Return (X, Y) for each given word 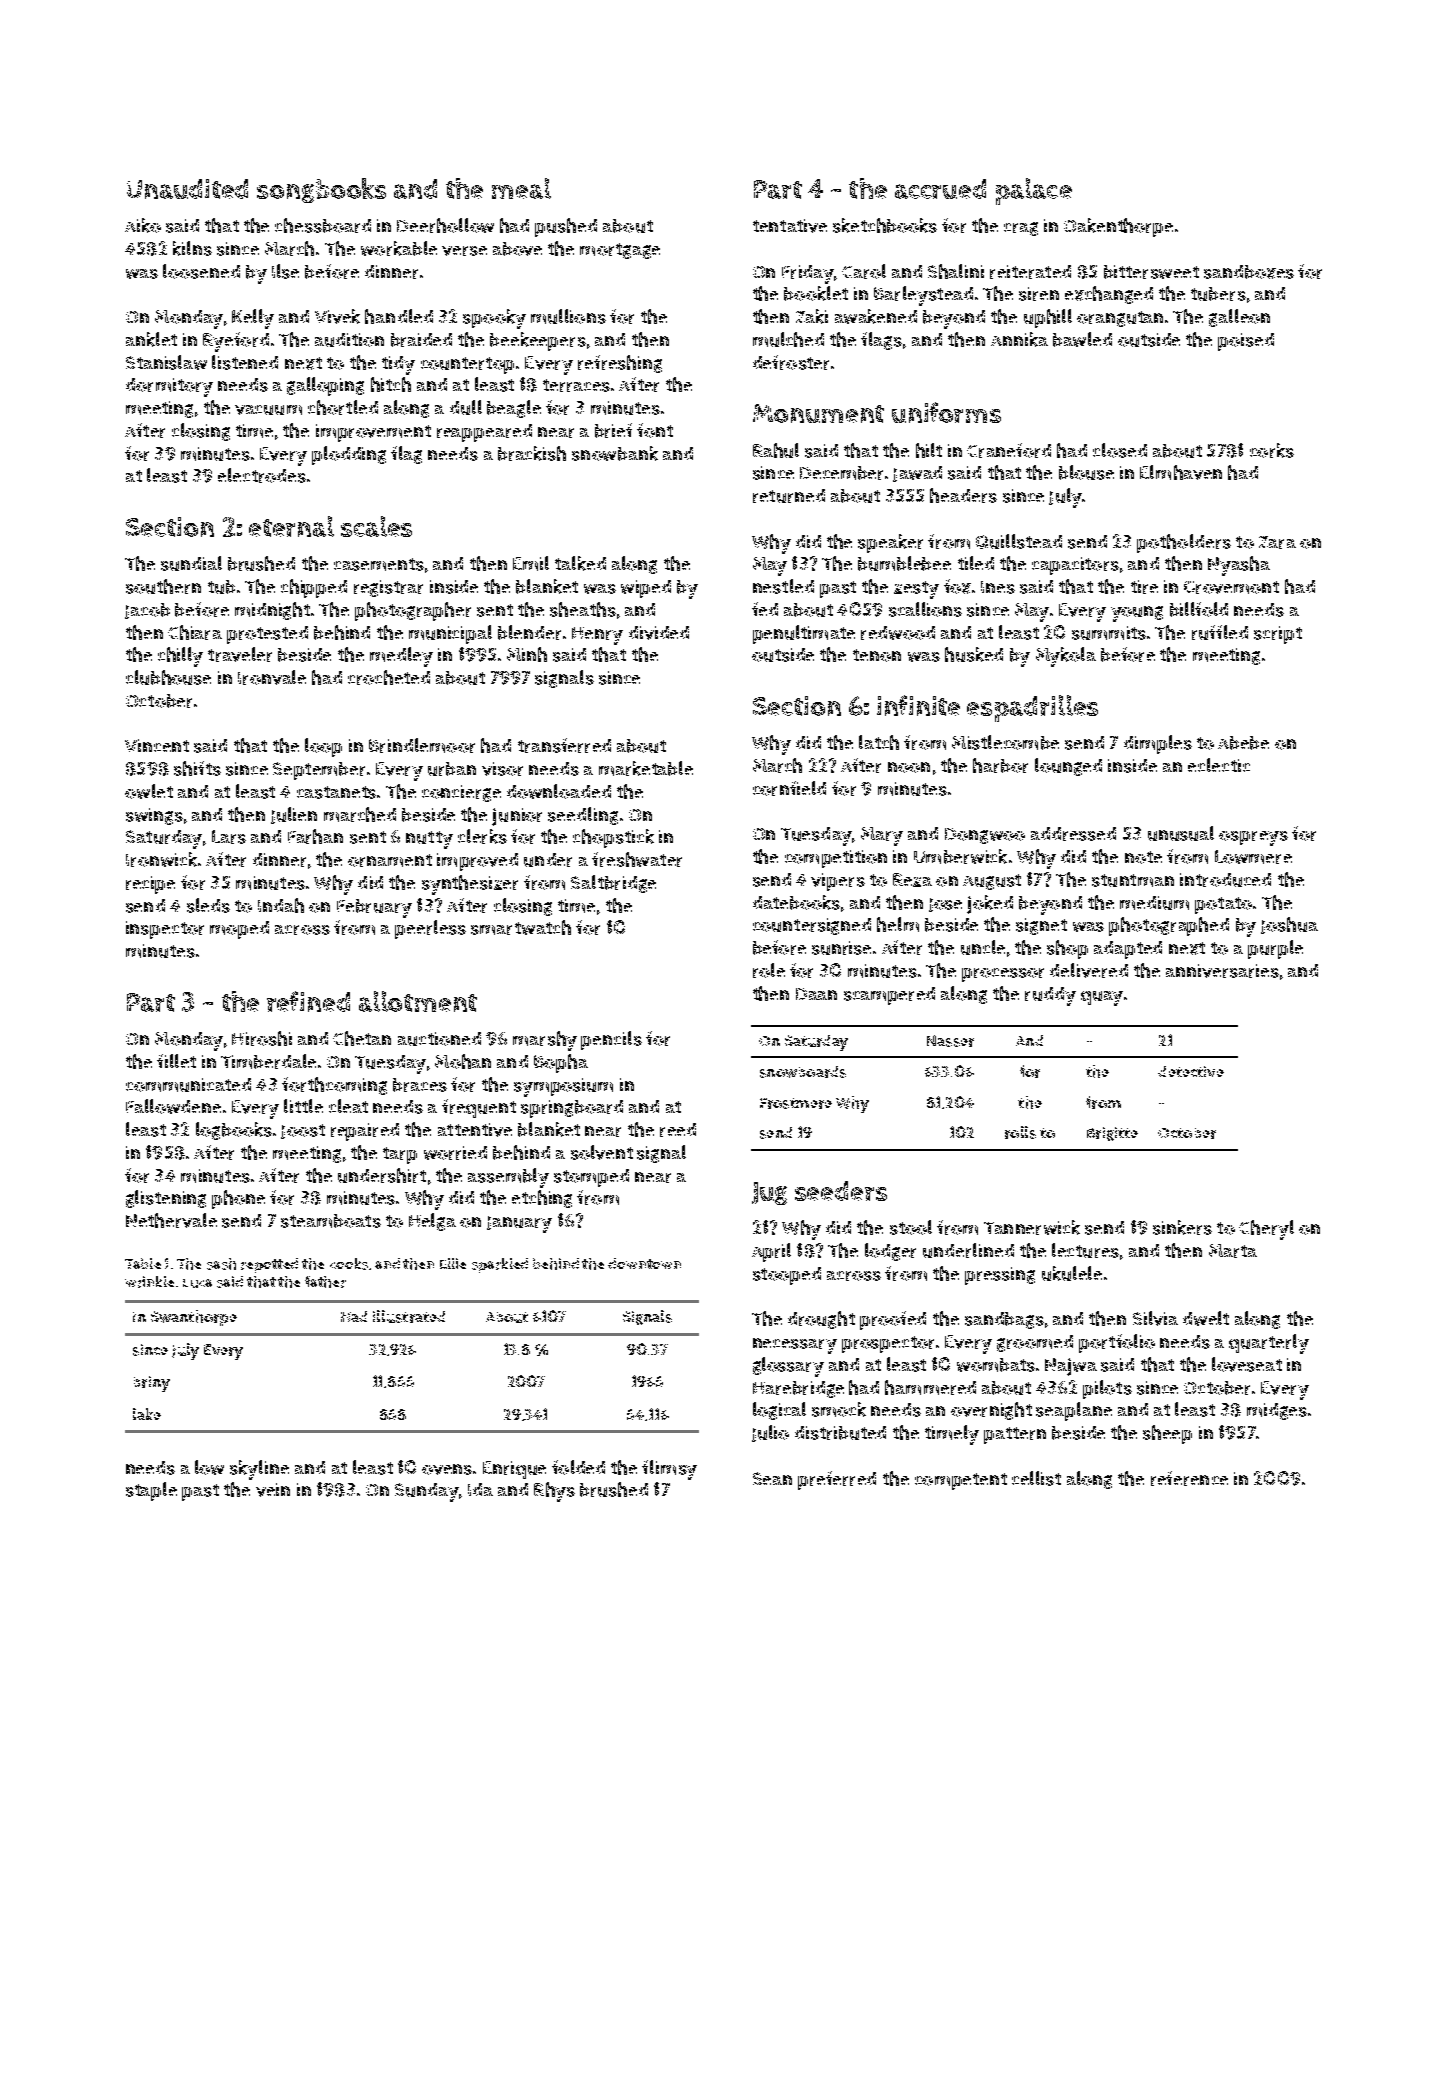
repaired (365, 1132)
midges (1277, 1411)
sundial (191, 563)
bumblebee (904, 563)
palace (1034, 191)
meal (521, 188)
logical (779, 1411)
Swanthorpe (194, 1318)
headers (963, 495)
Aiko (143, 225)
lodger (890, 1252)
